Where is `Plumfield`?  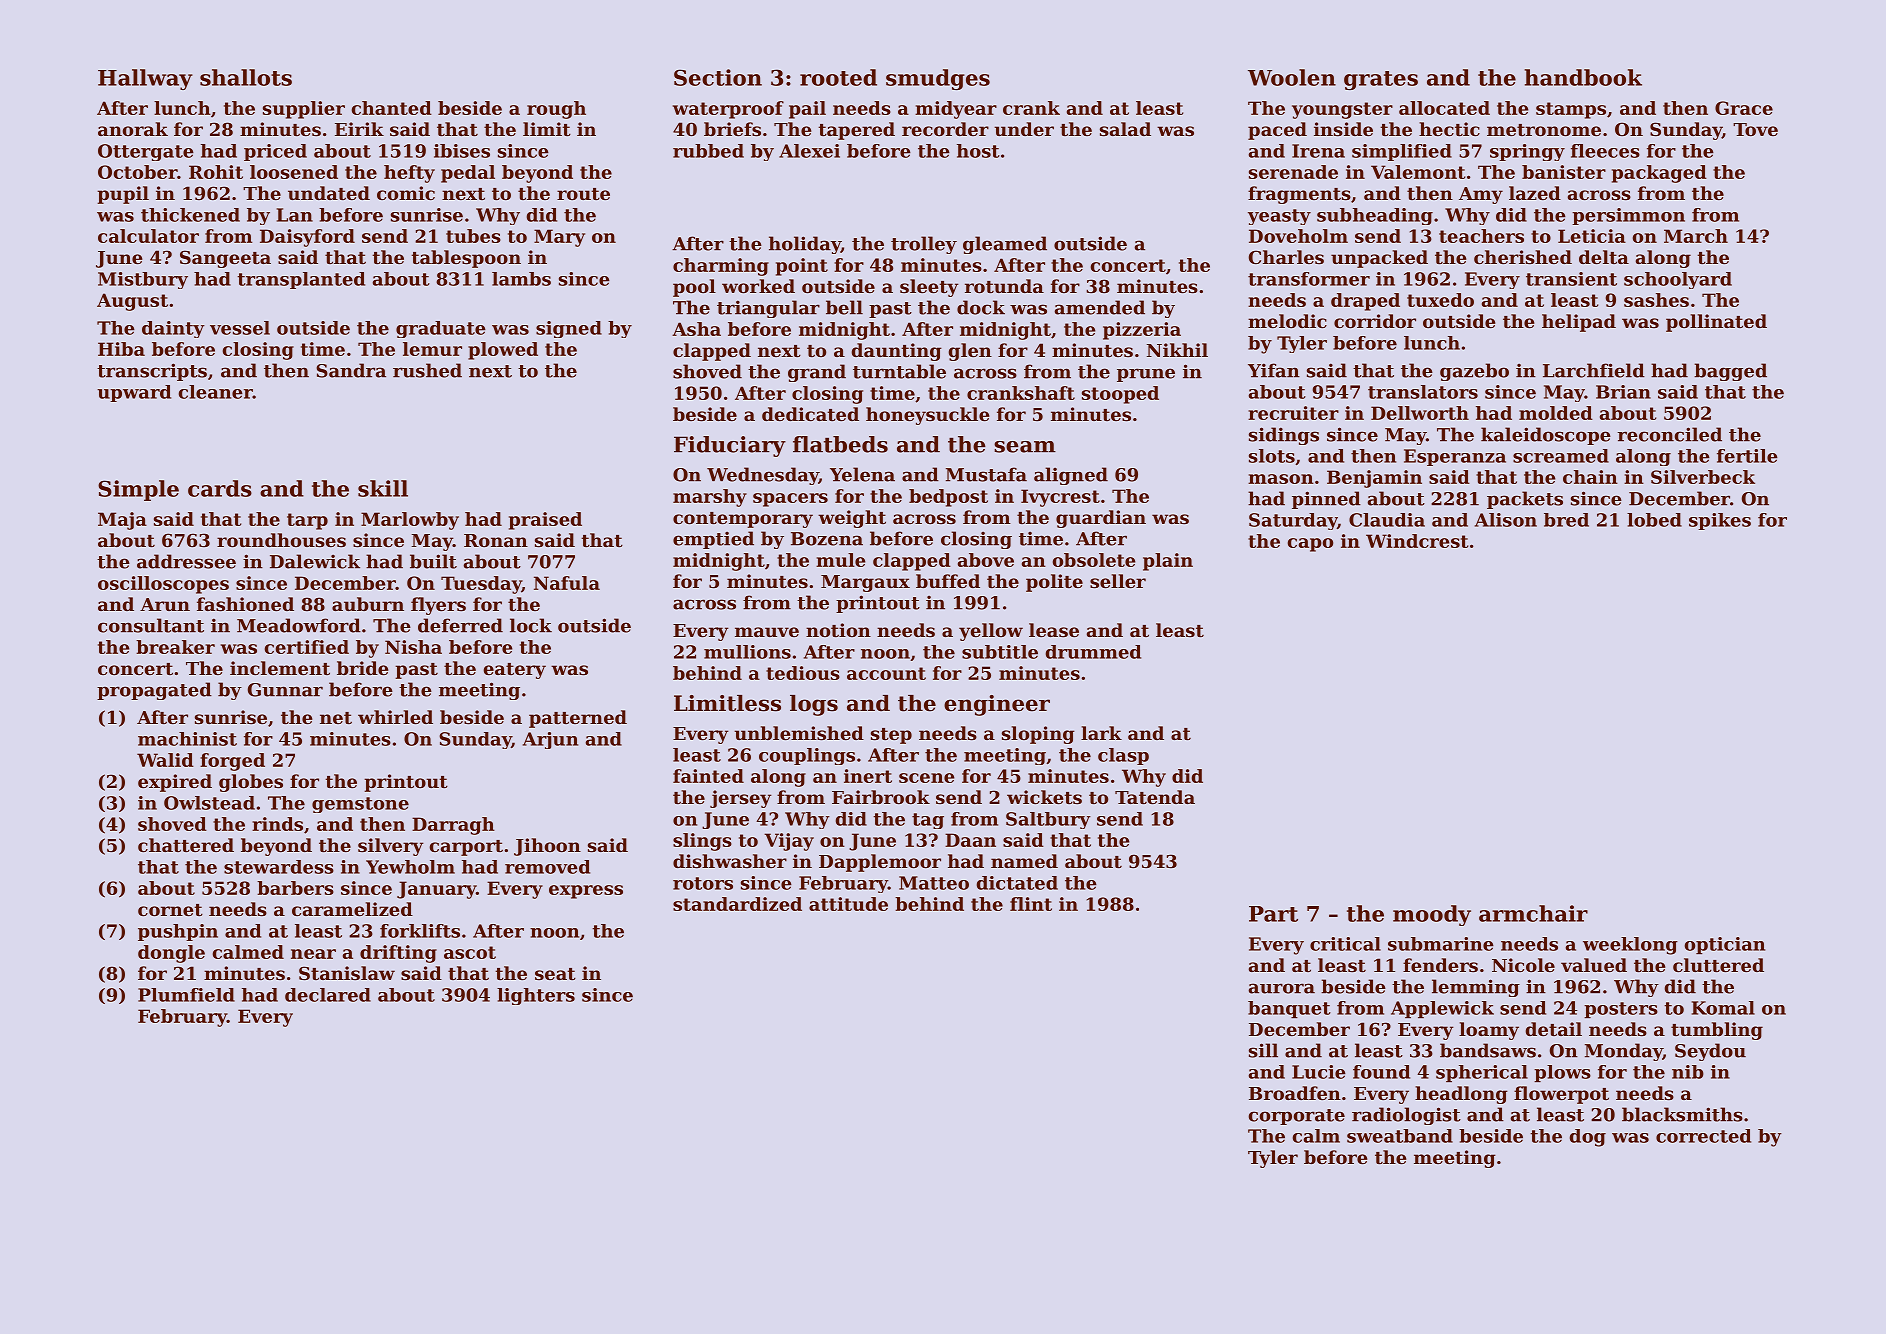
Plumfield is located at coordinates (186, 995).
